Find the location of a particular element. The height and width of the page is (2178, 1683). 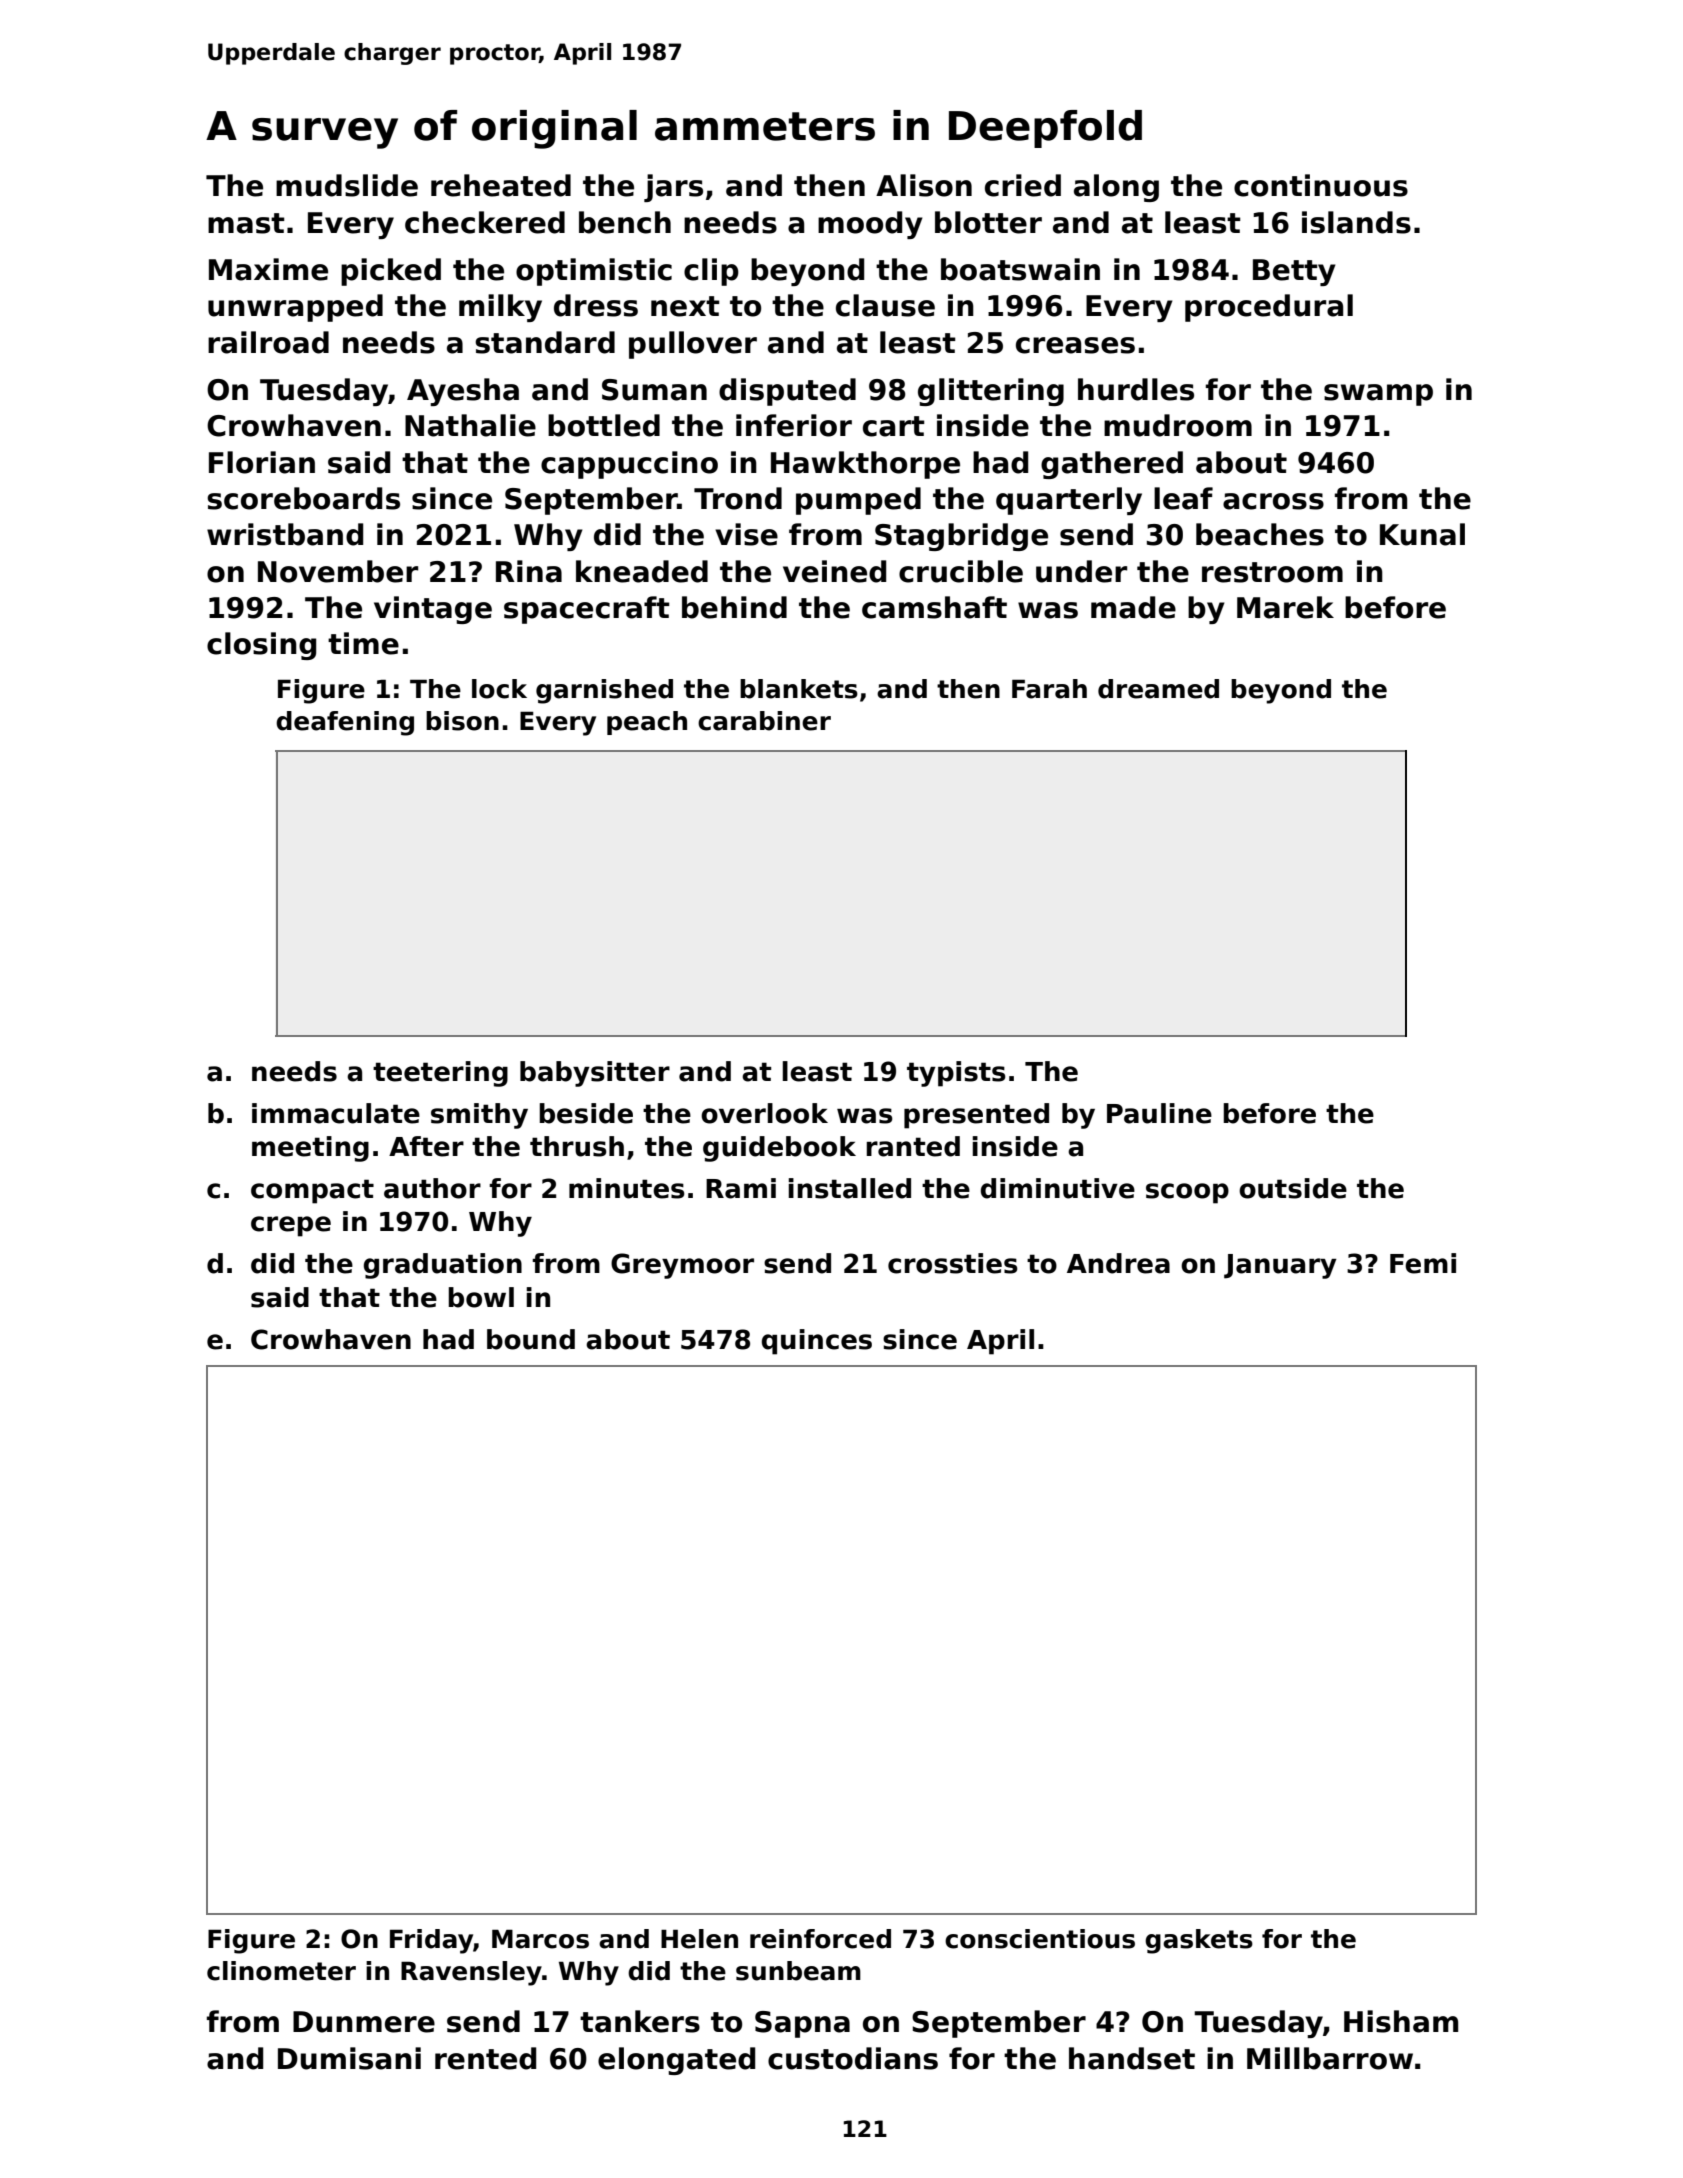

Hisham is located at coordinates (1401, 2021).
